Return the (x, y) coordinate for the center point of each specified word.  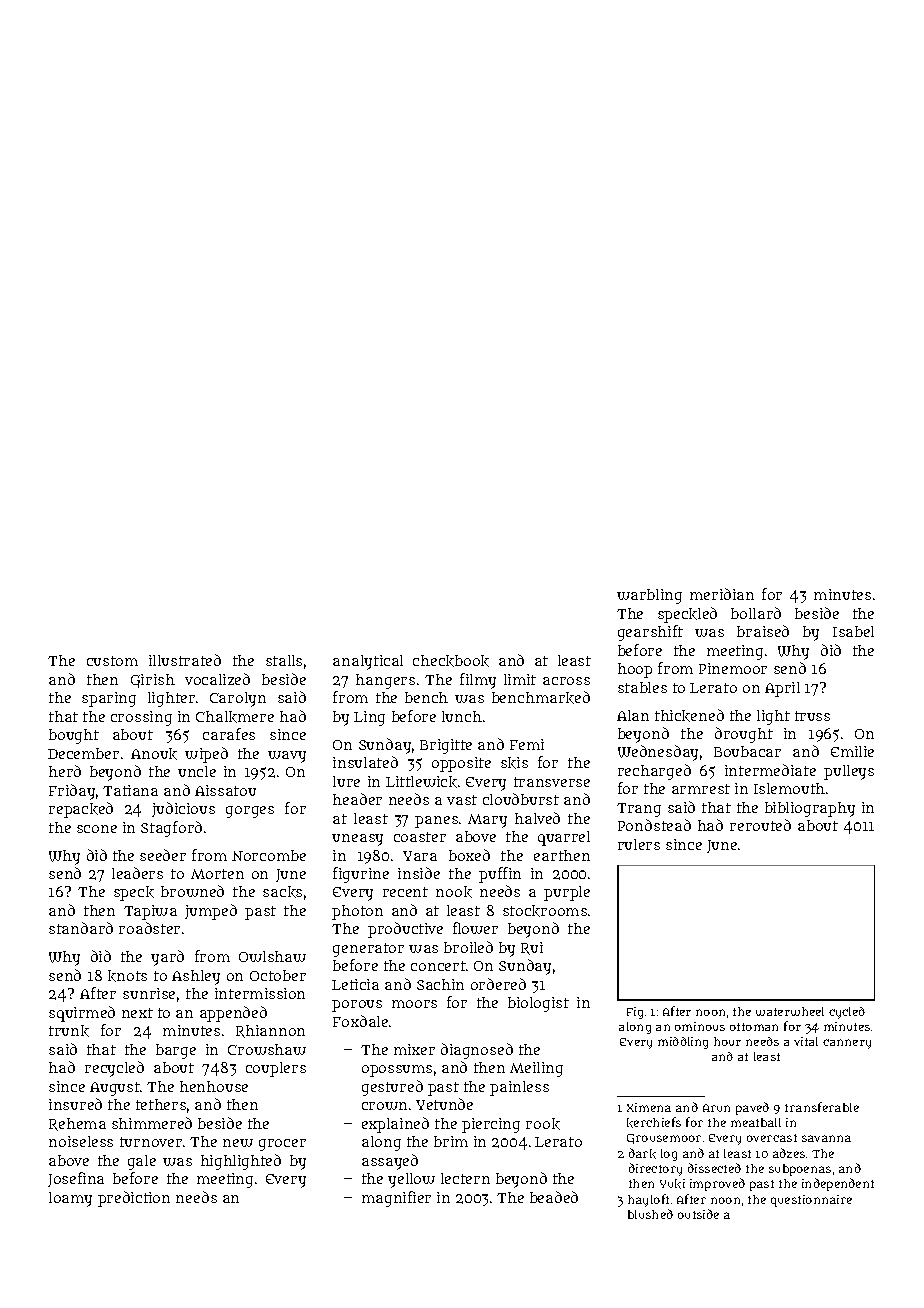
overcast (772, 1138)
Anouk (154, 754)
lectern (465, 1178)
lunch (462, 716)
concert (438, 966)
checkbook (451, 661)
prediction (134, 1199)
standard (81, 928)
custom (112, 661)
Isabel (853, 631)
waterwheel (790, 1011)
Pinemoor (733, 668)
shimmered (152, 1123)
